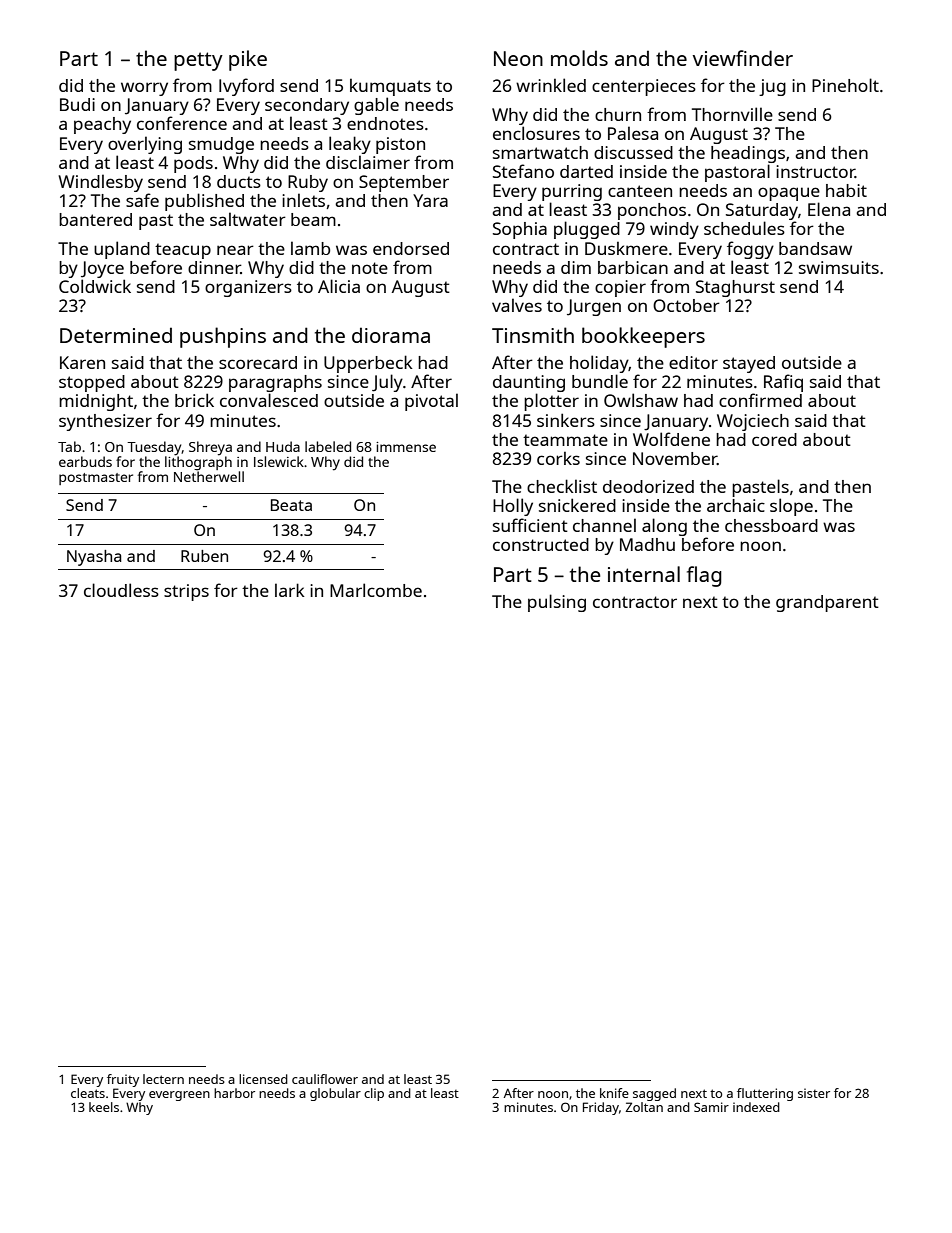  I want to click on slope, so click(791, 507).
